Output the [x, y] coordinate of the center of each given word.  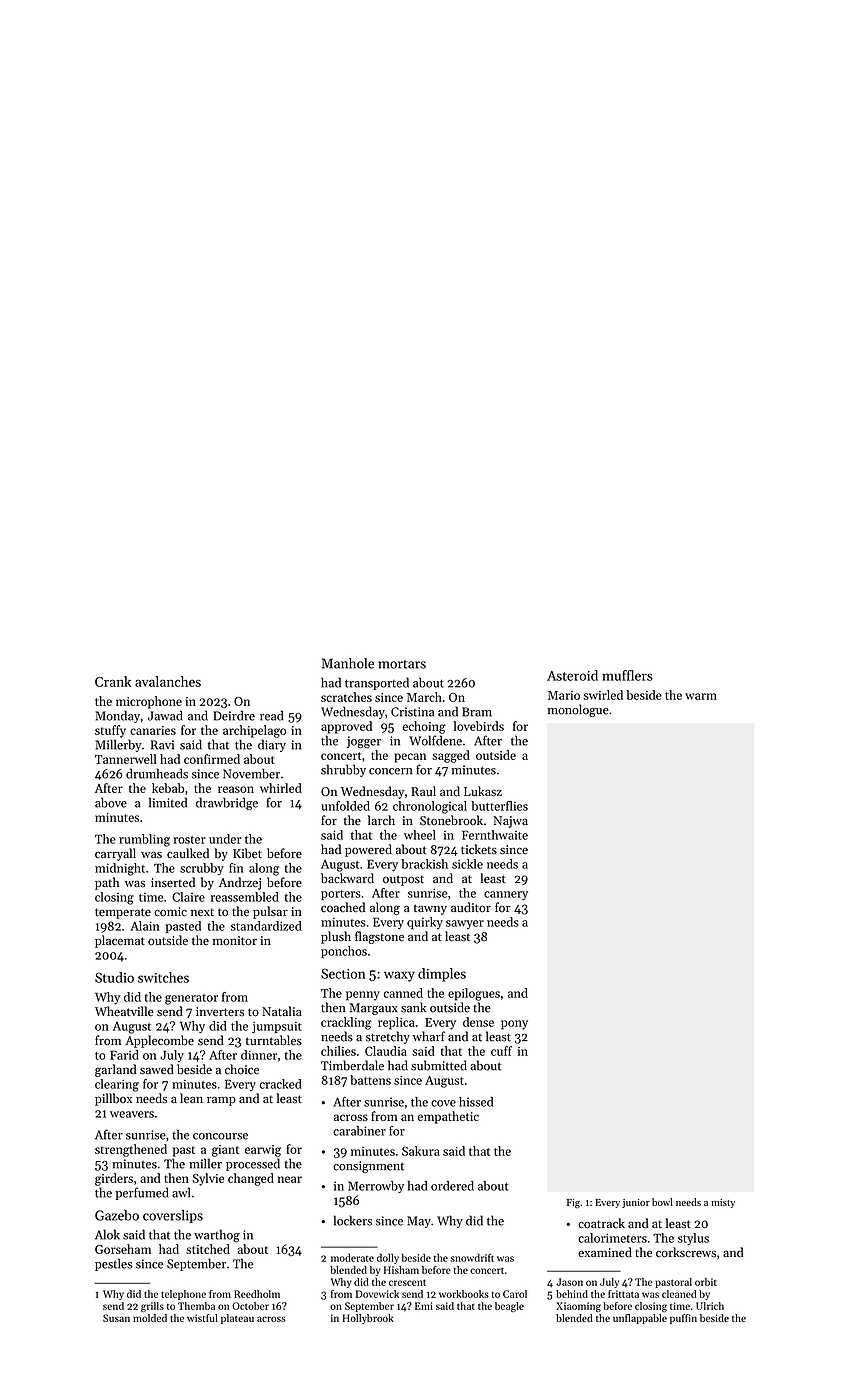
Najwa [511, 822]
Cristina [412, 712]
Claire [188, 897]
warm [701, 696]
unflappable [640, 1319]
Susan [116, 1318]
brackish [424, 864]
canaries [153, 730]
